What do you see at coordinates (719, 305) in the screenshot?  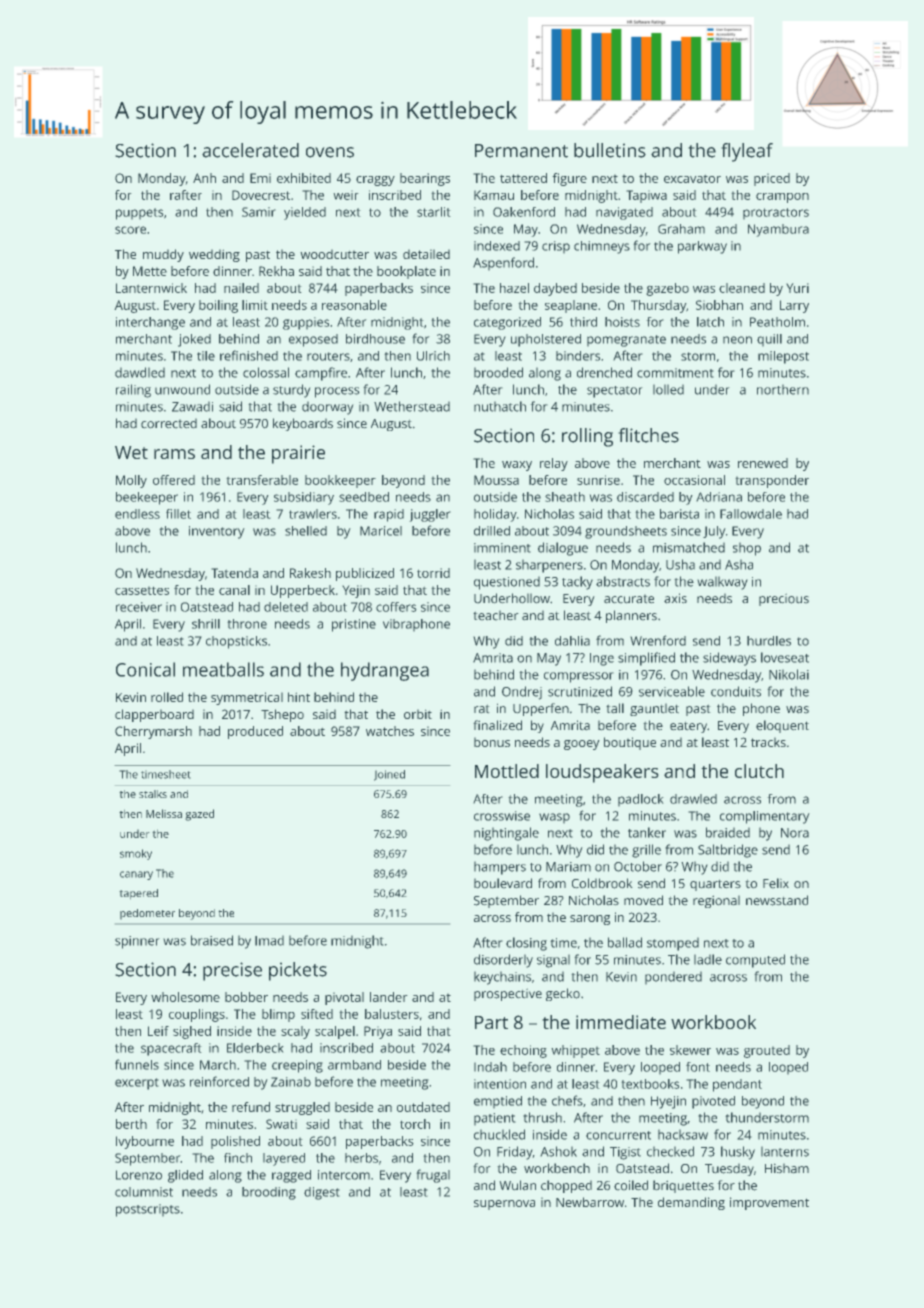 I see `Siobhan` at bounding box center [719, 305].
